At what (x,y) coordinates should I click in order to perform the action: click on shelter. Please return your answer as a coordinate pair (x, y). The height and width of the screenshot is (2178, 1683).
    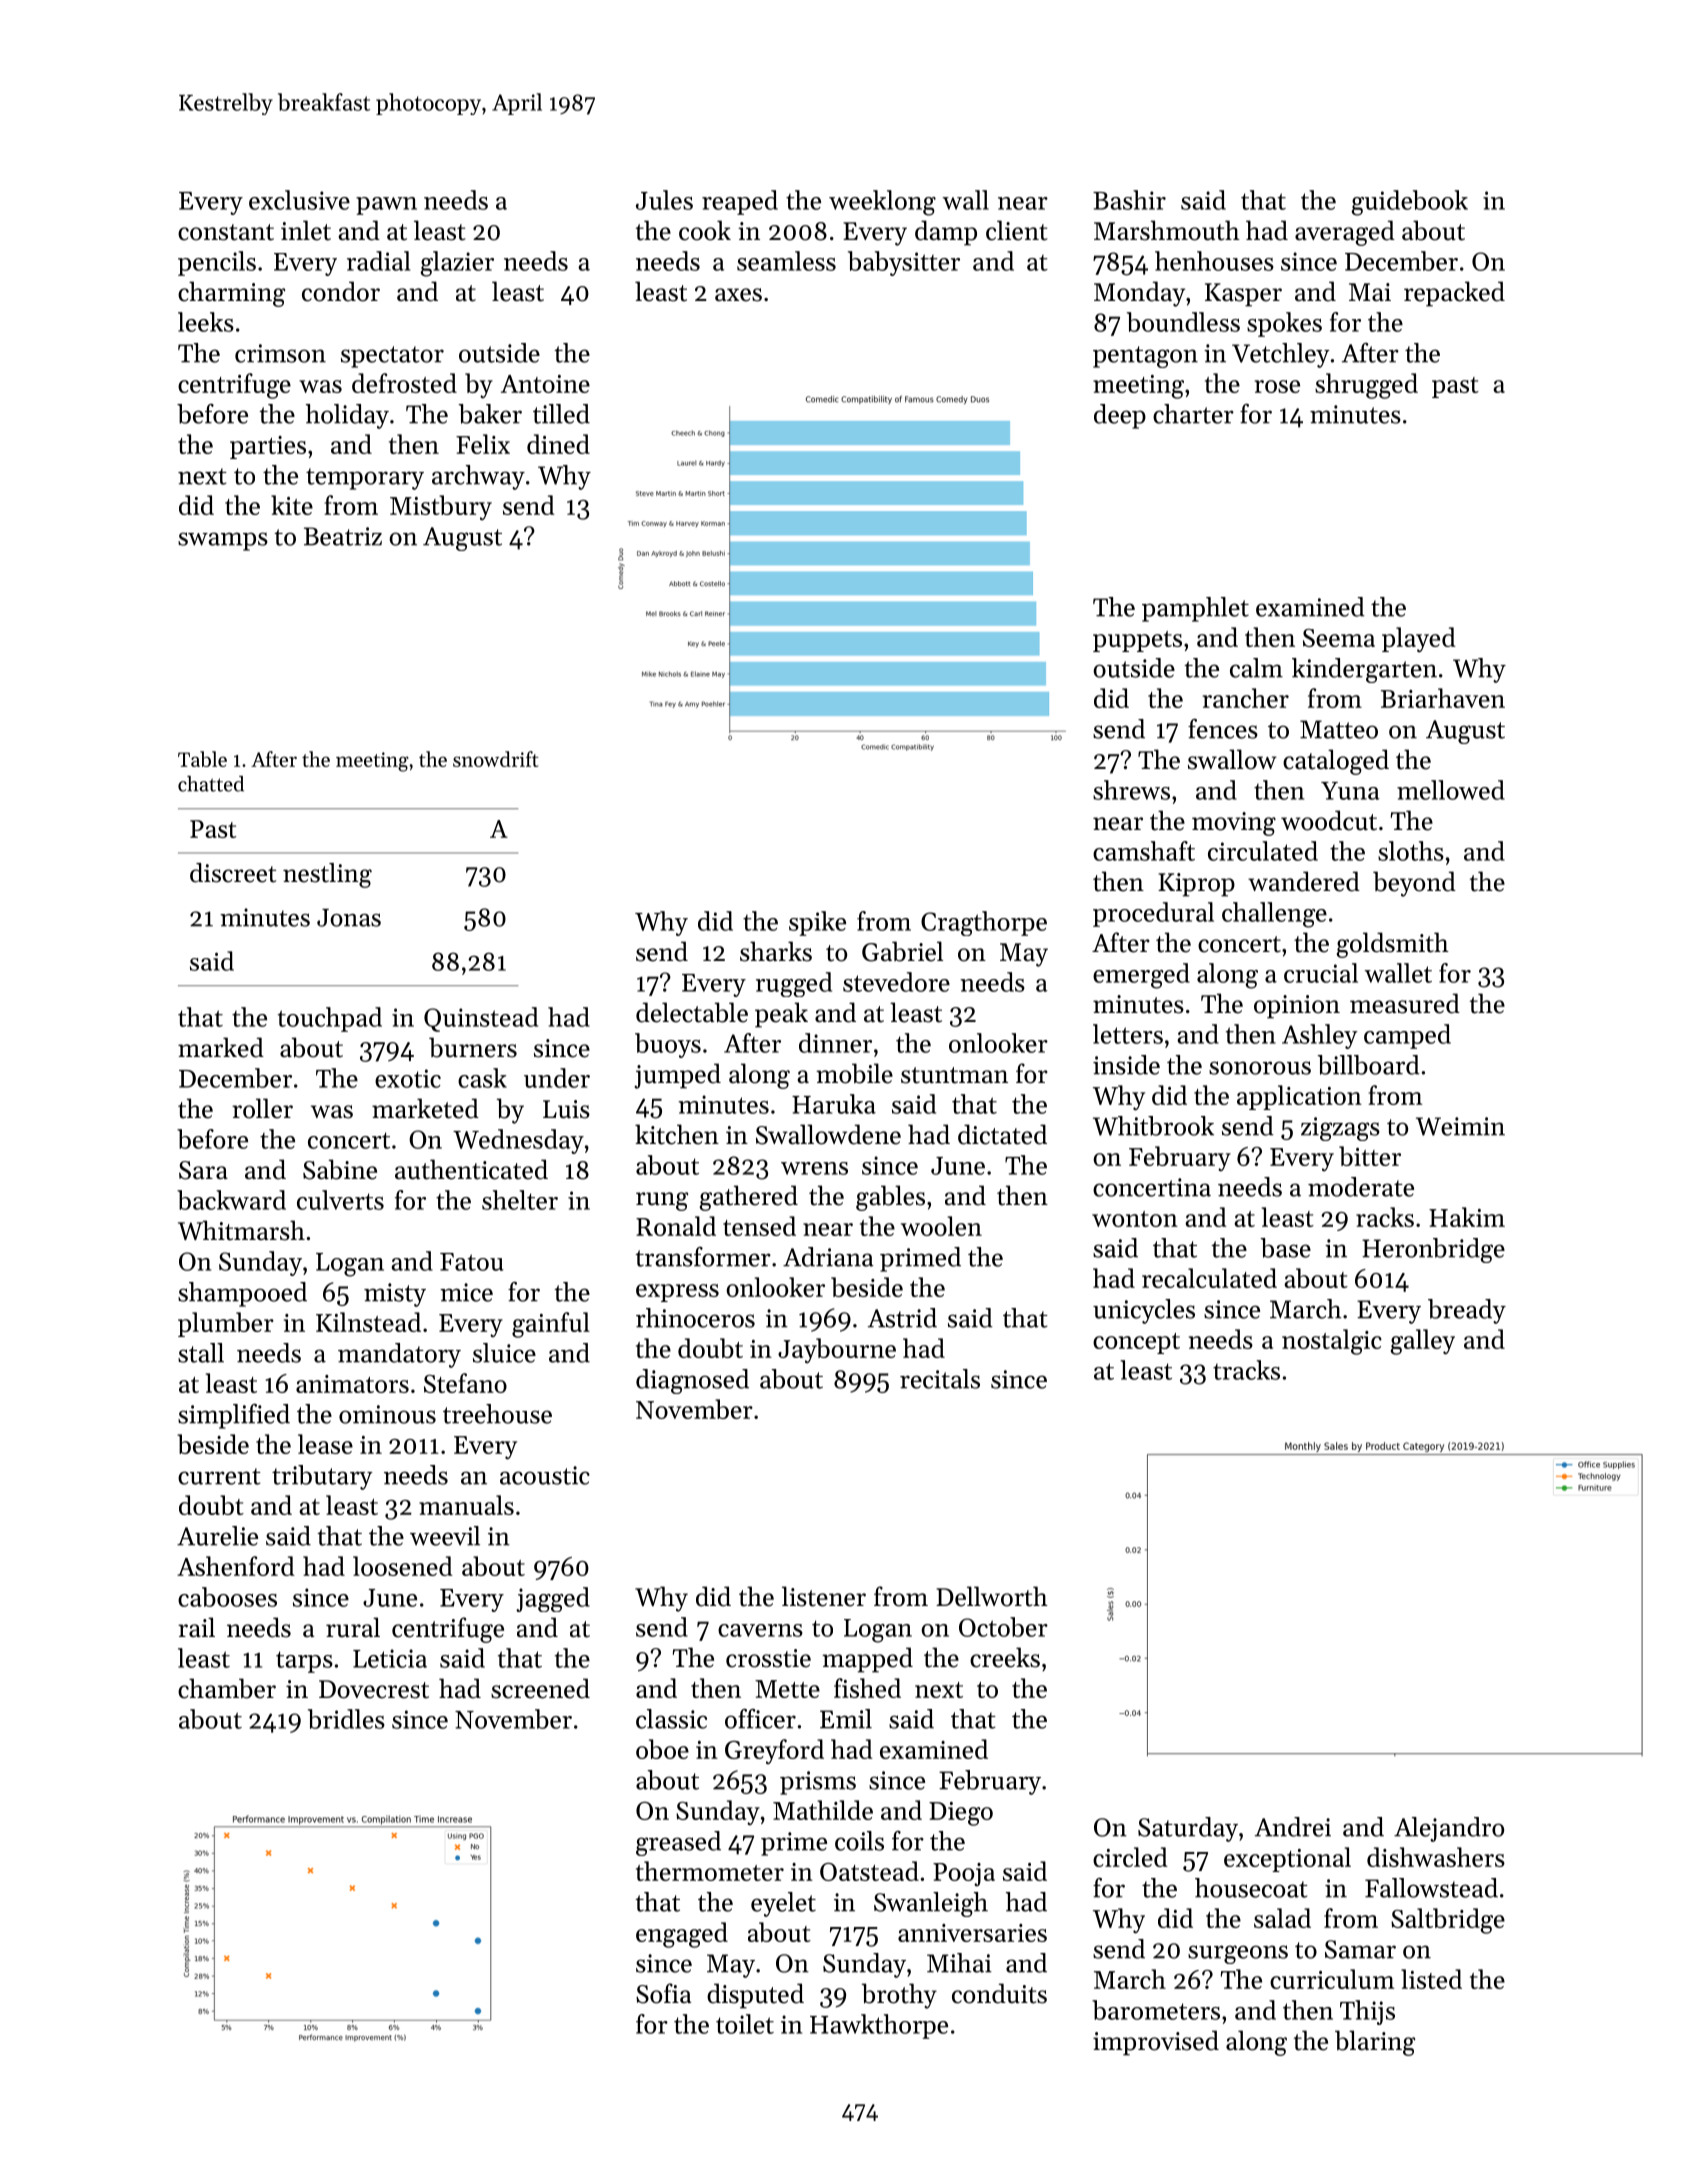
    Looking at the image, I should click on (520, 1200).
